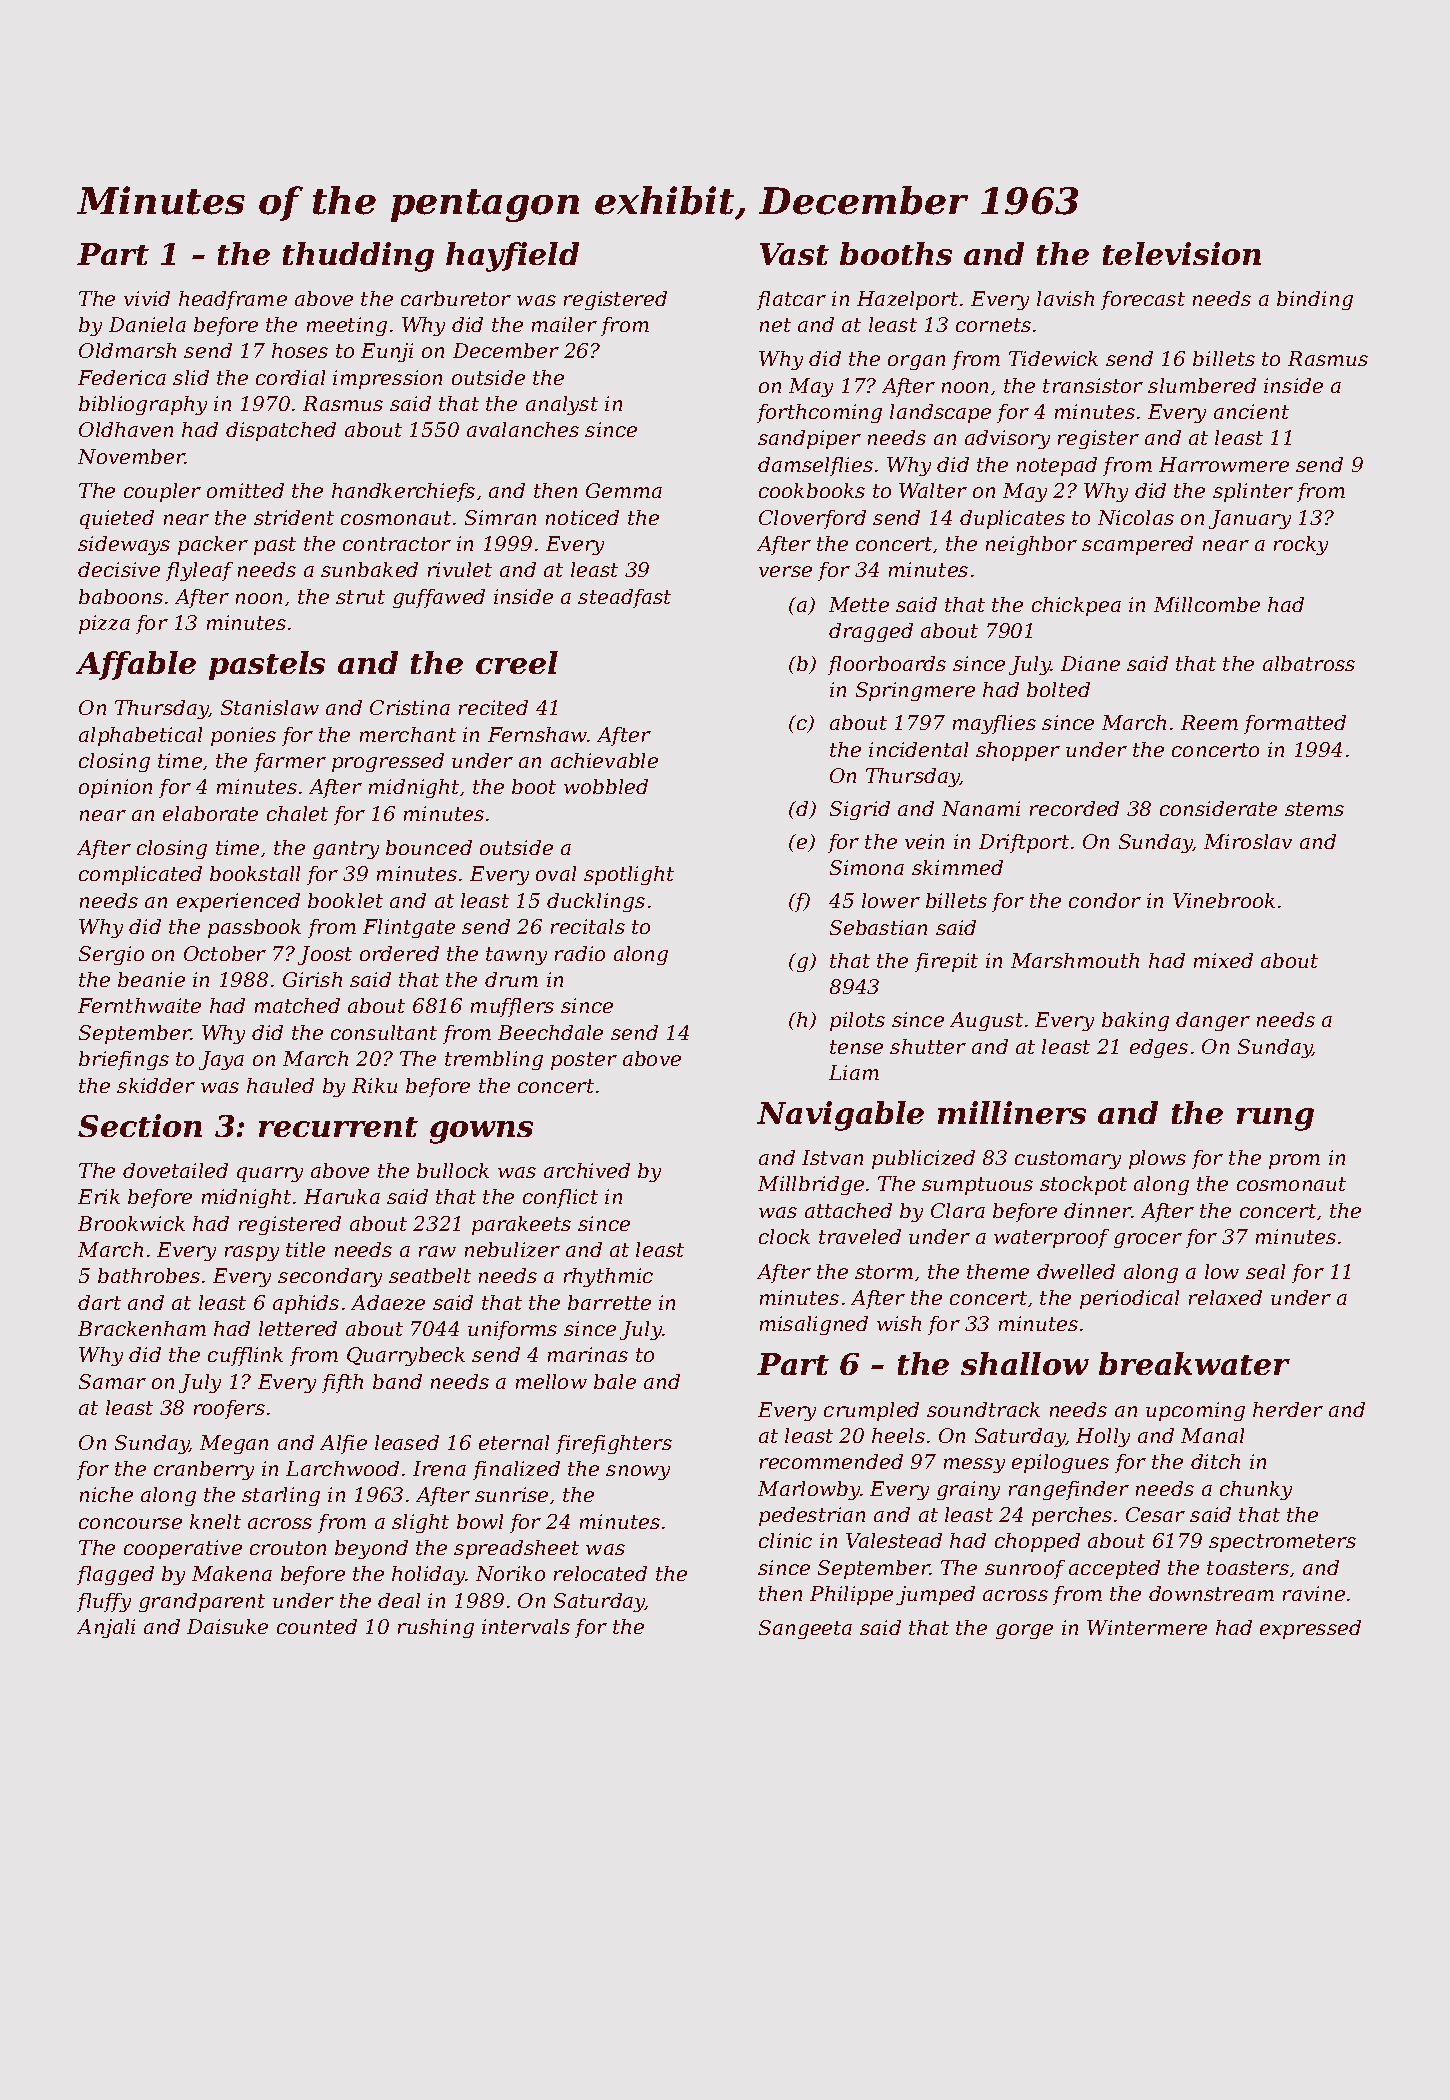 The image size is (1450, 2100). I want to click on stems, so click(1314, 809).
